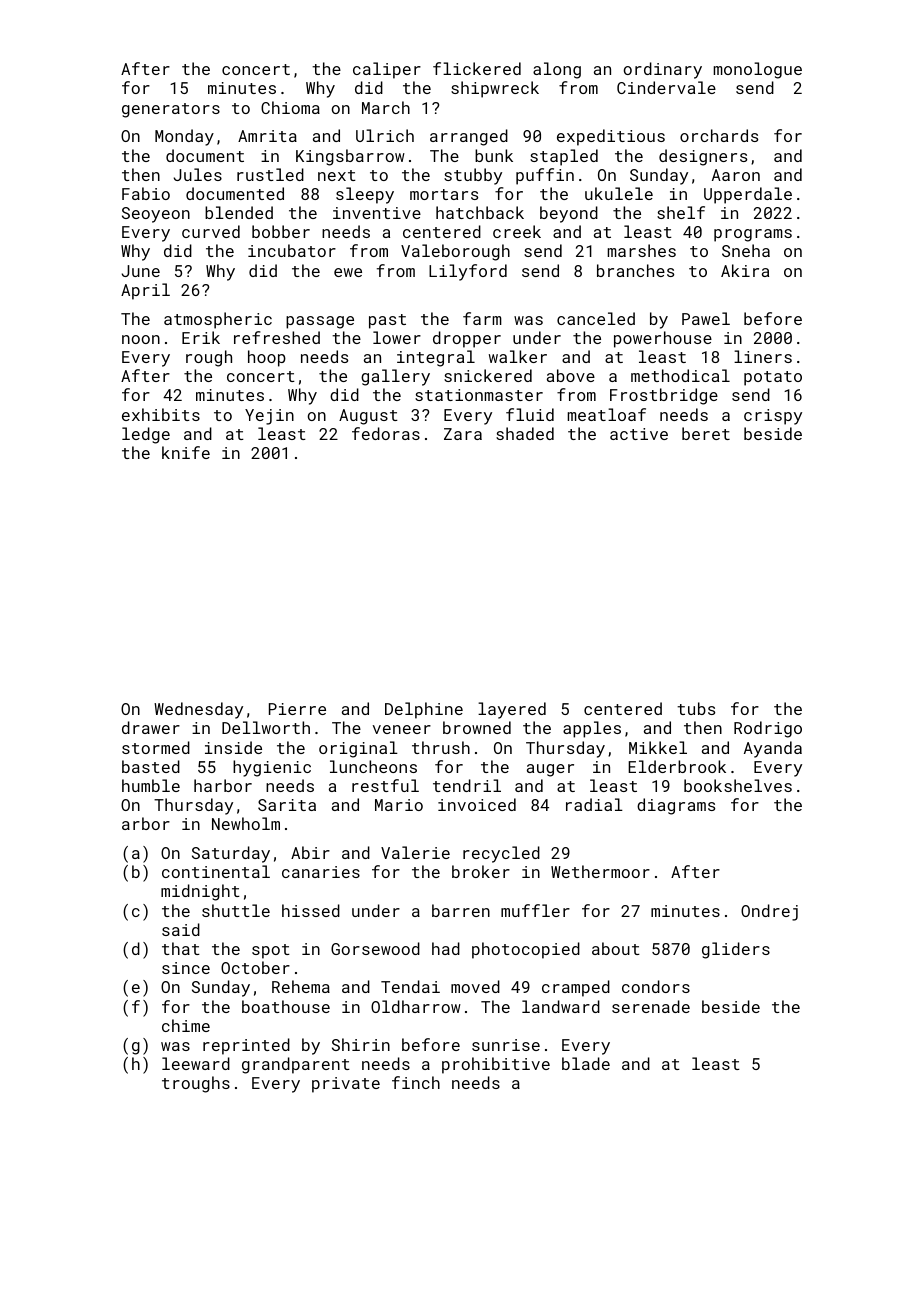 This page has height=1314, width=924. I want to click on programs, so click(753, 235).
